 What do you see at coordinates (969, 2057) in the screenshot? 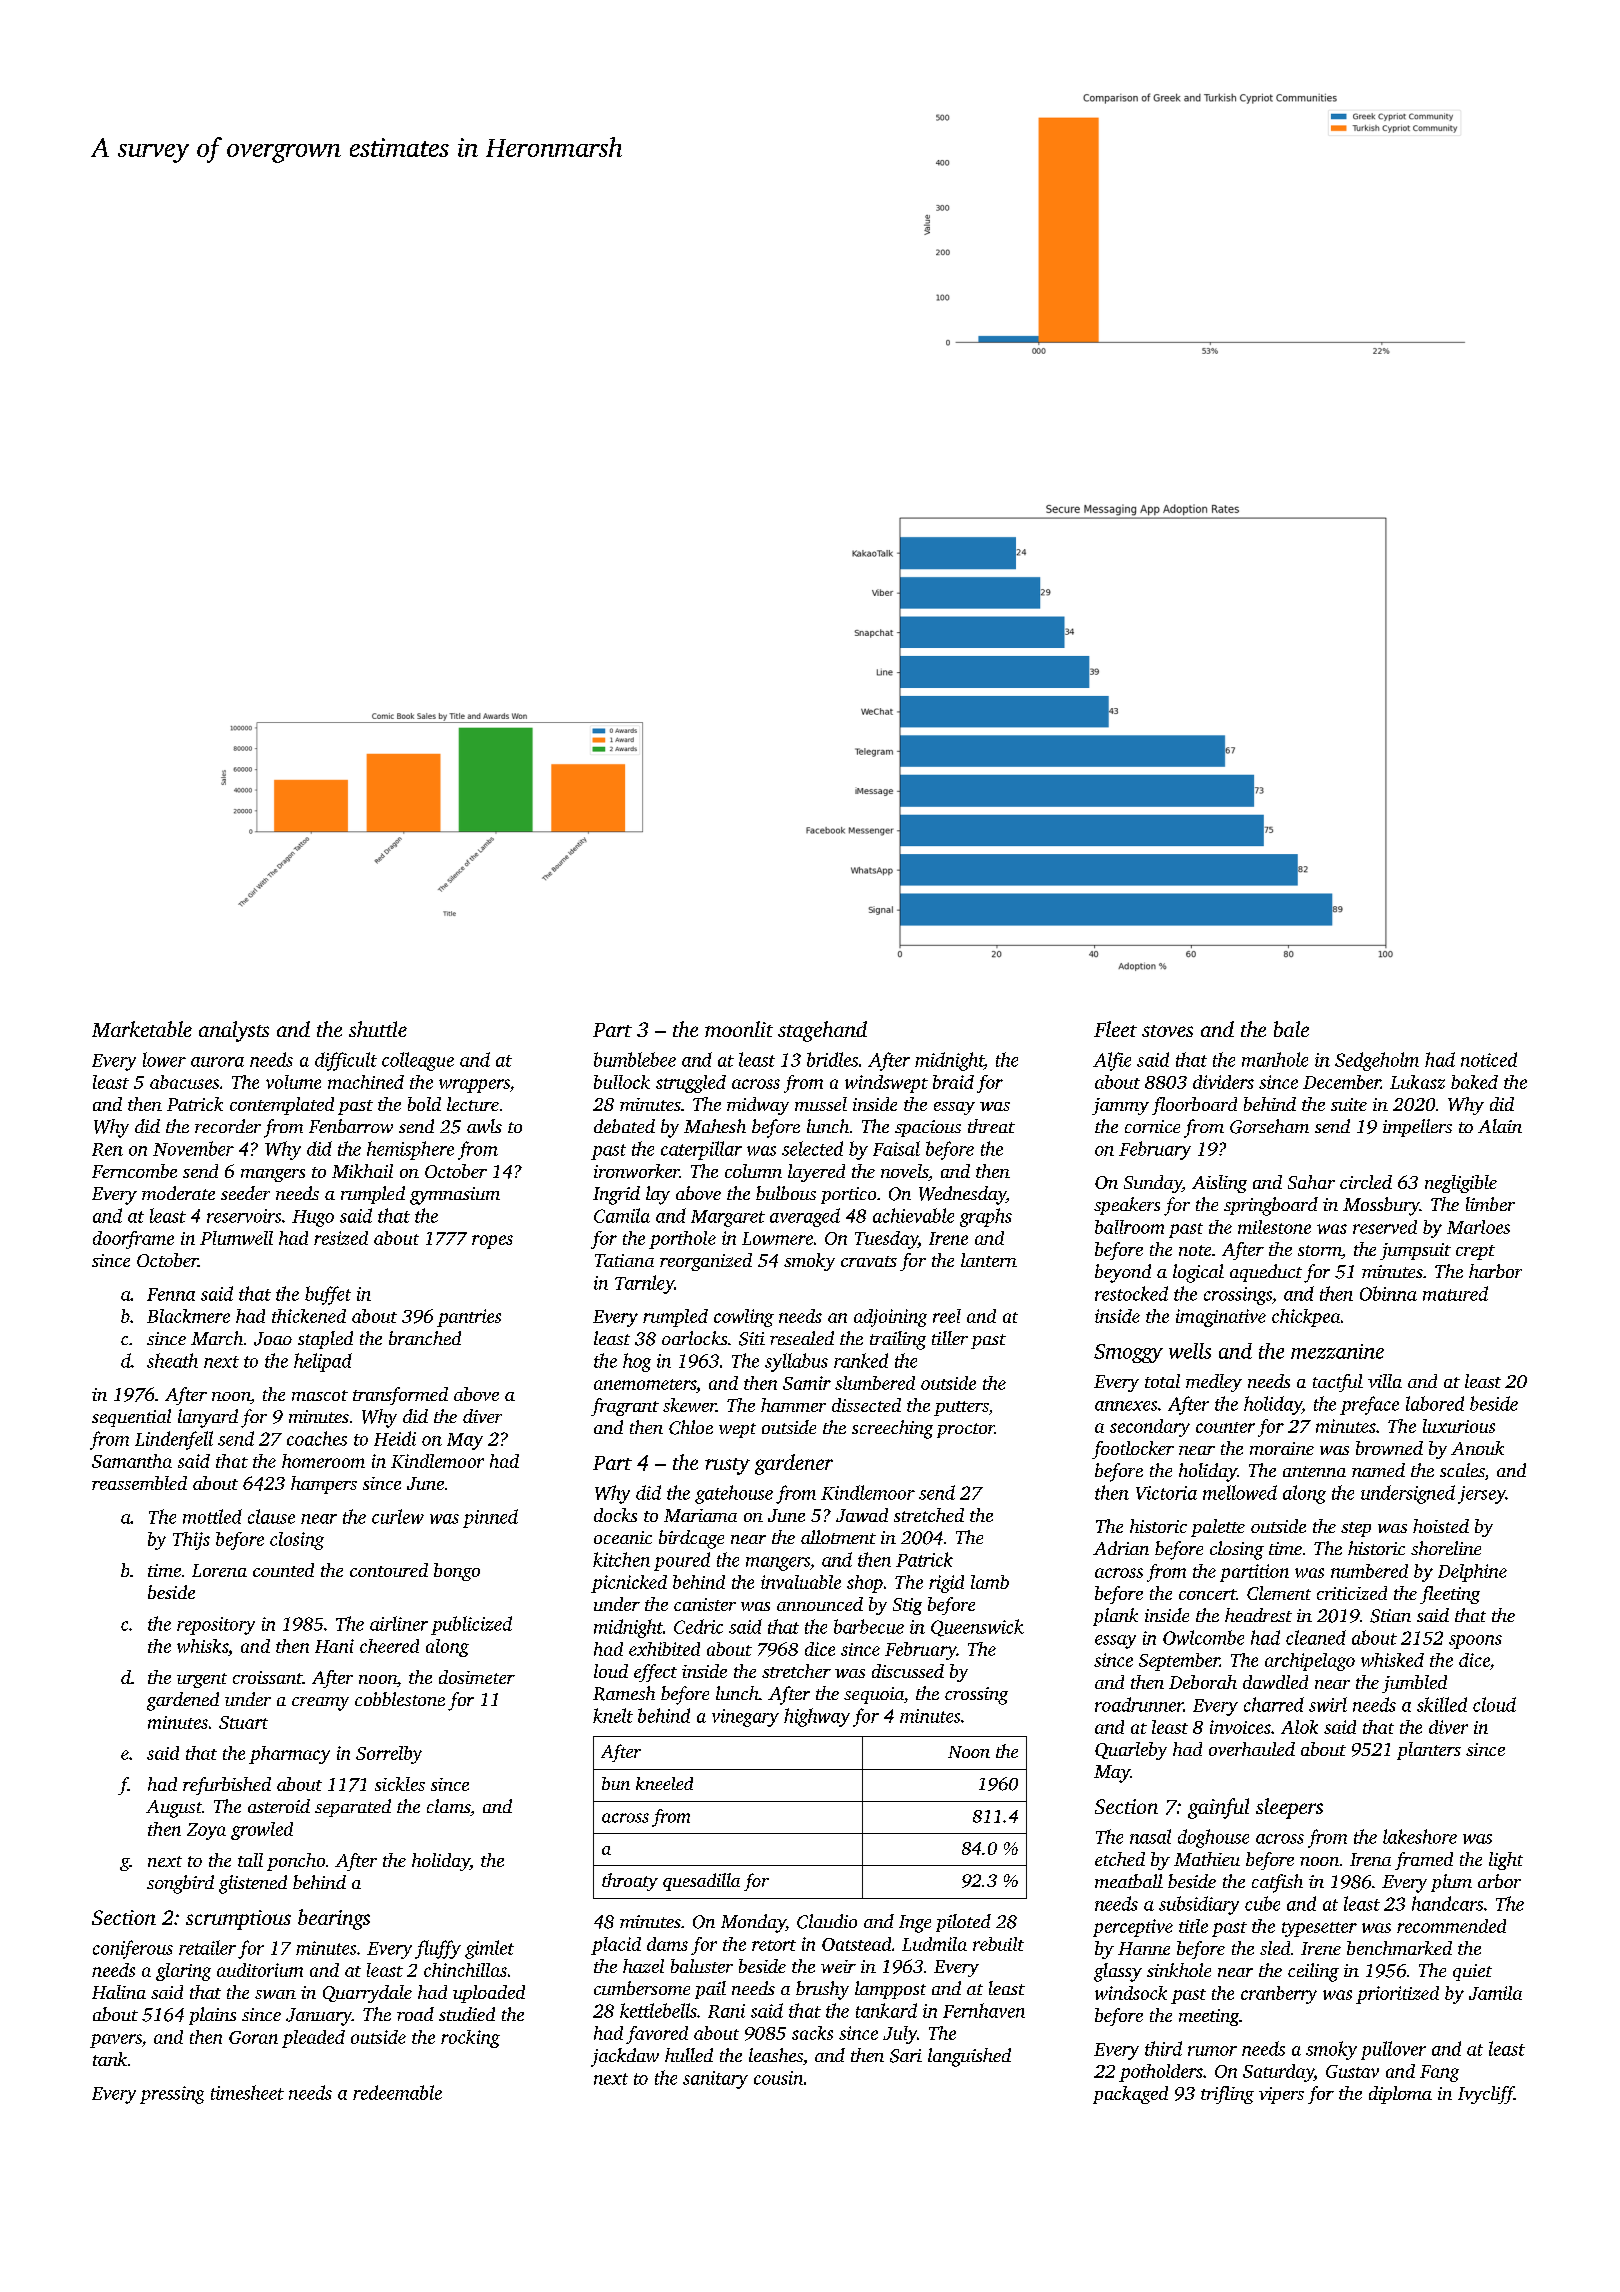
I see `languished` at bounding box center [969, 2057].
